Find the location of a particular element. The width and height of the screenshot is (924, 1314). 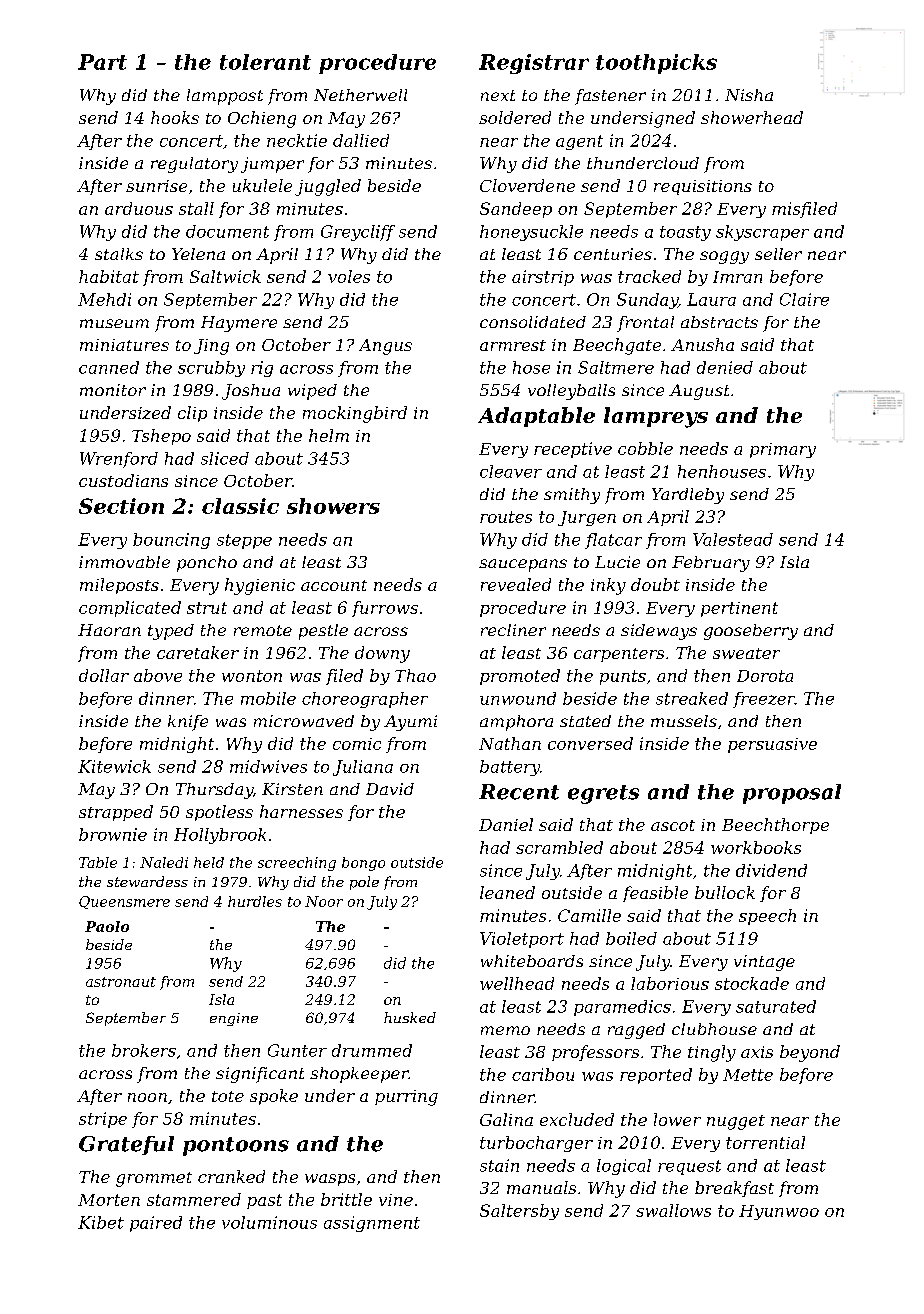

husked is located at coordinates (410, 1017).
